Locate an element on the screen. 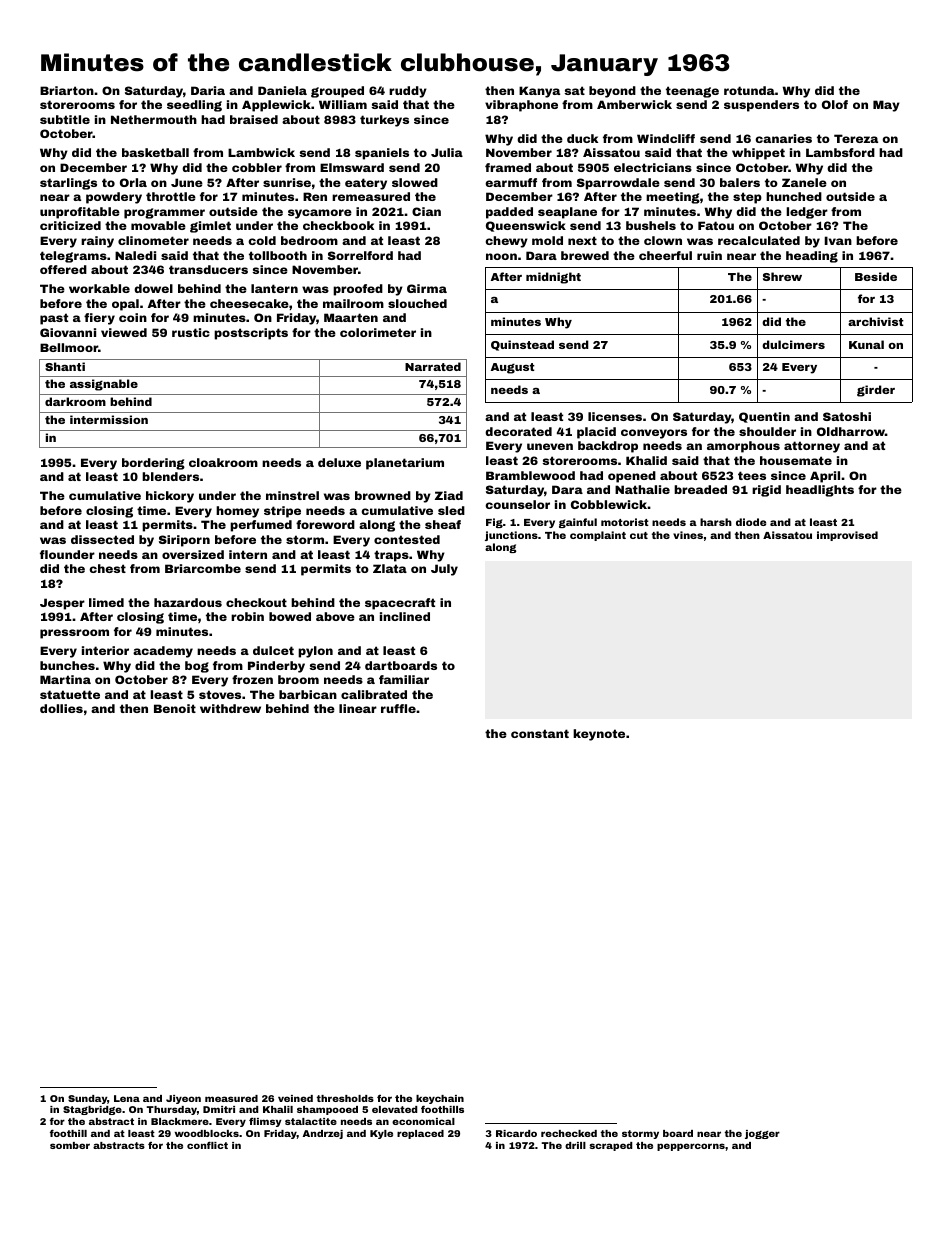  improvised is located at coordinates (847, 536).
